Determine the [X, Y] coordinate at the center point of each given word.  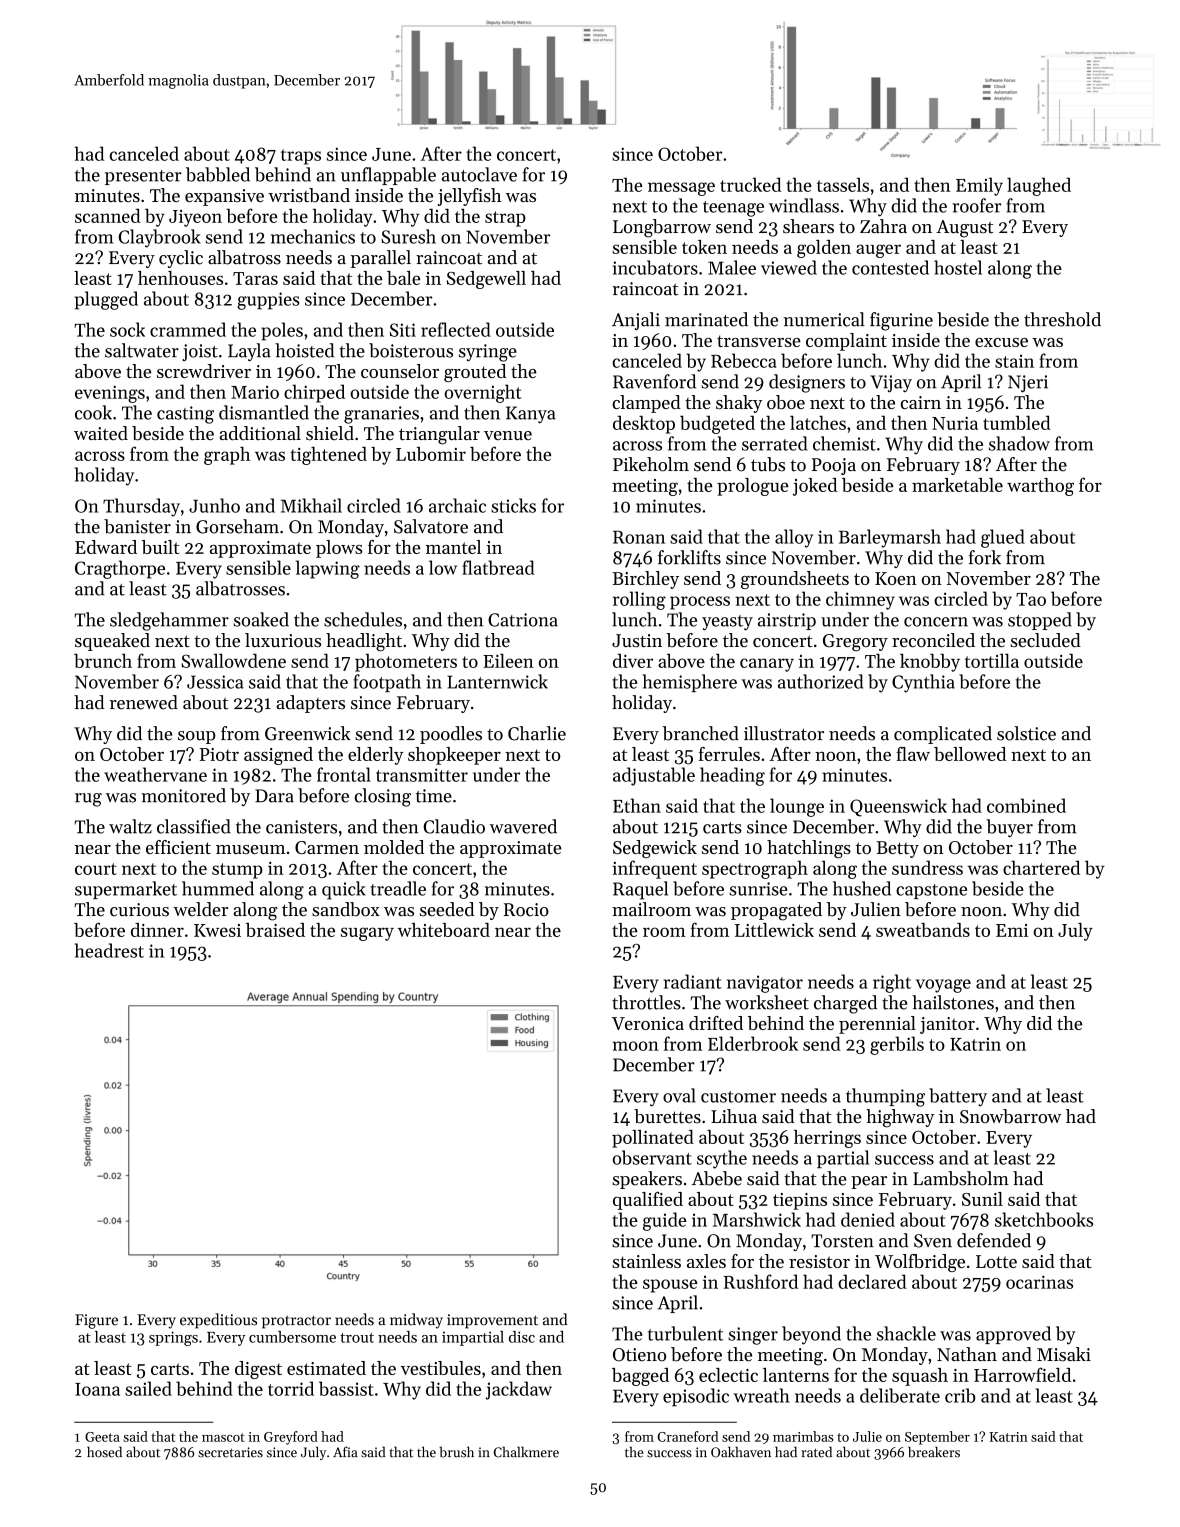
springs [173, 1338]
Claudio [454, 826]
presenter [143, 177]
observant [652, 1157]
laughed [1039, 186]
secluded [1045, 640]
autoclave [479, 174]
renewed [144, 702]
